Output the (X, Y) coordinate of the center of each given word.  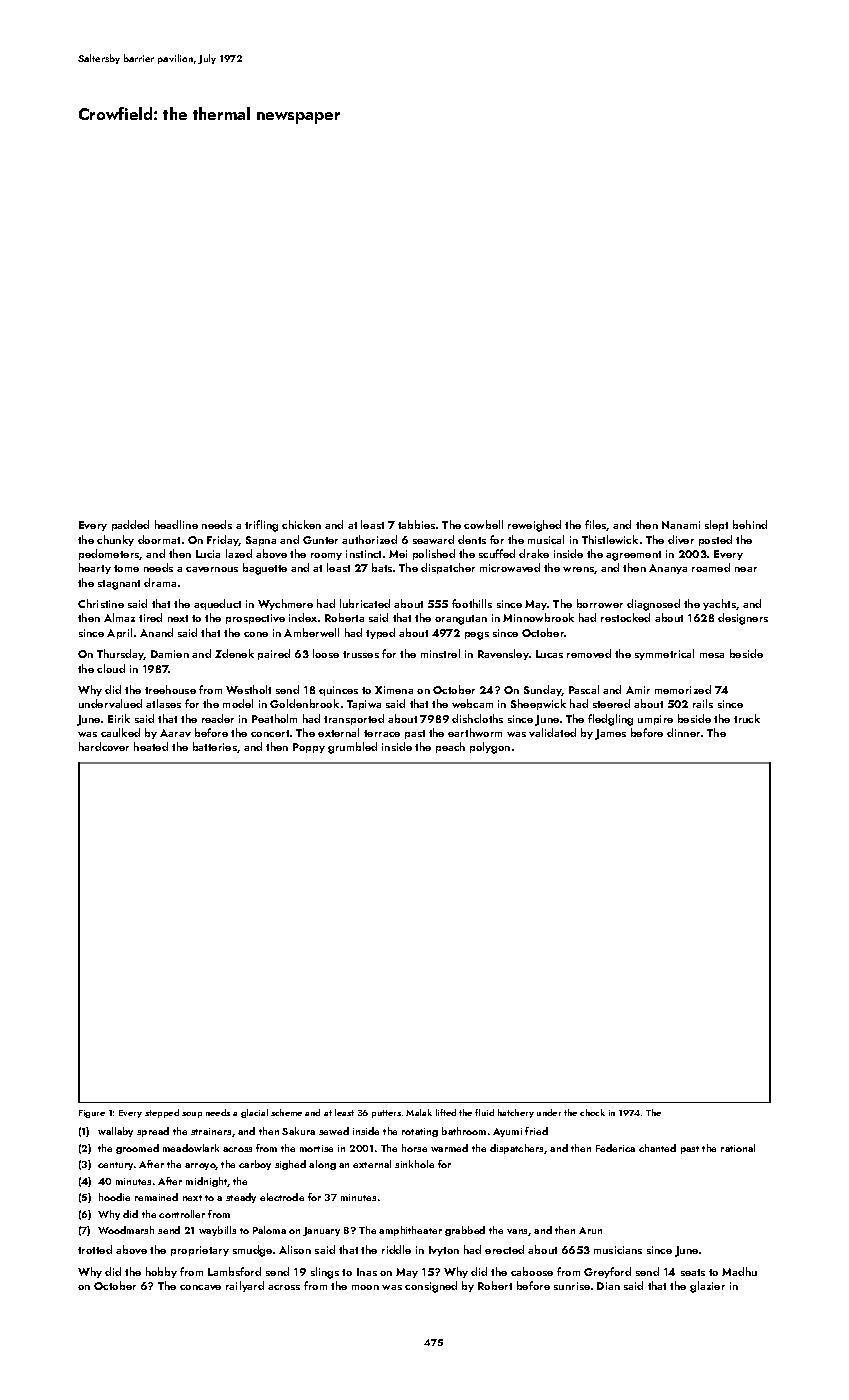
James (610, 734)
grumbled (352, 748)
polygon (490, 748)
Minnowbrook (538, 617)
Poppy (309, 748)
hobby (161, 1272)
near (746, 569)
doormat (159, 539)
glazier (707, 1287)
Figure (92, 1114)
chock (592, 1112)
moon (365, 1287)
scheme (286, 1112)
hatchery (516, 1113)
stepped (162, 1113)
